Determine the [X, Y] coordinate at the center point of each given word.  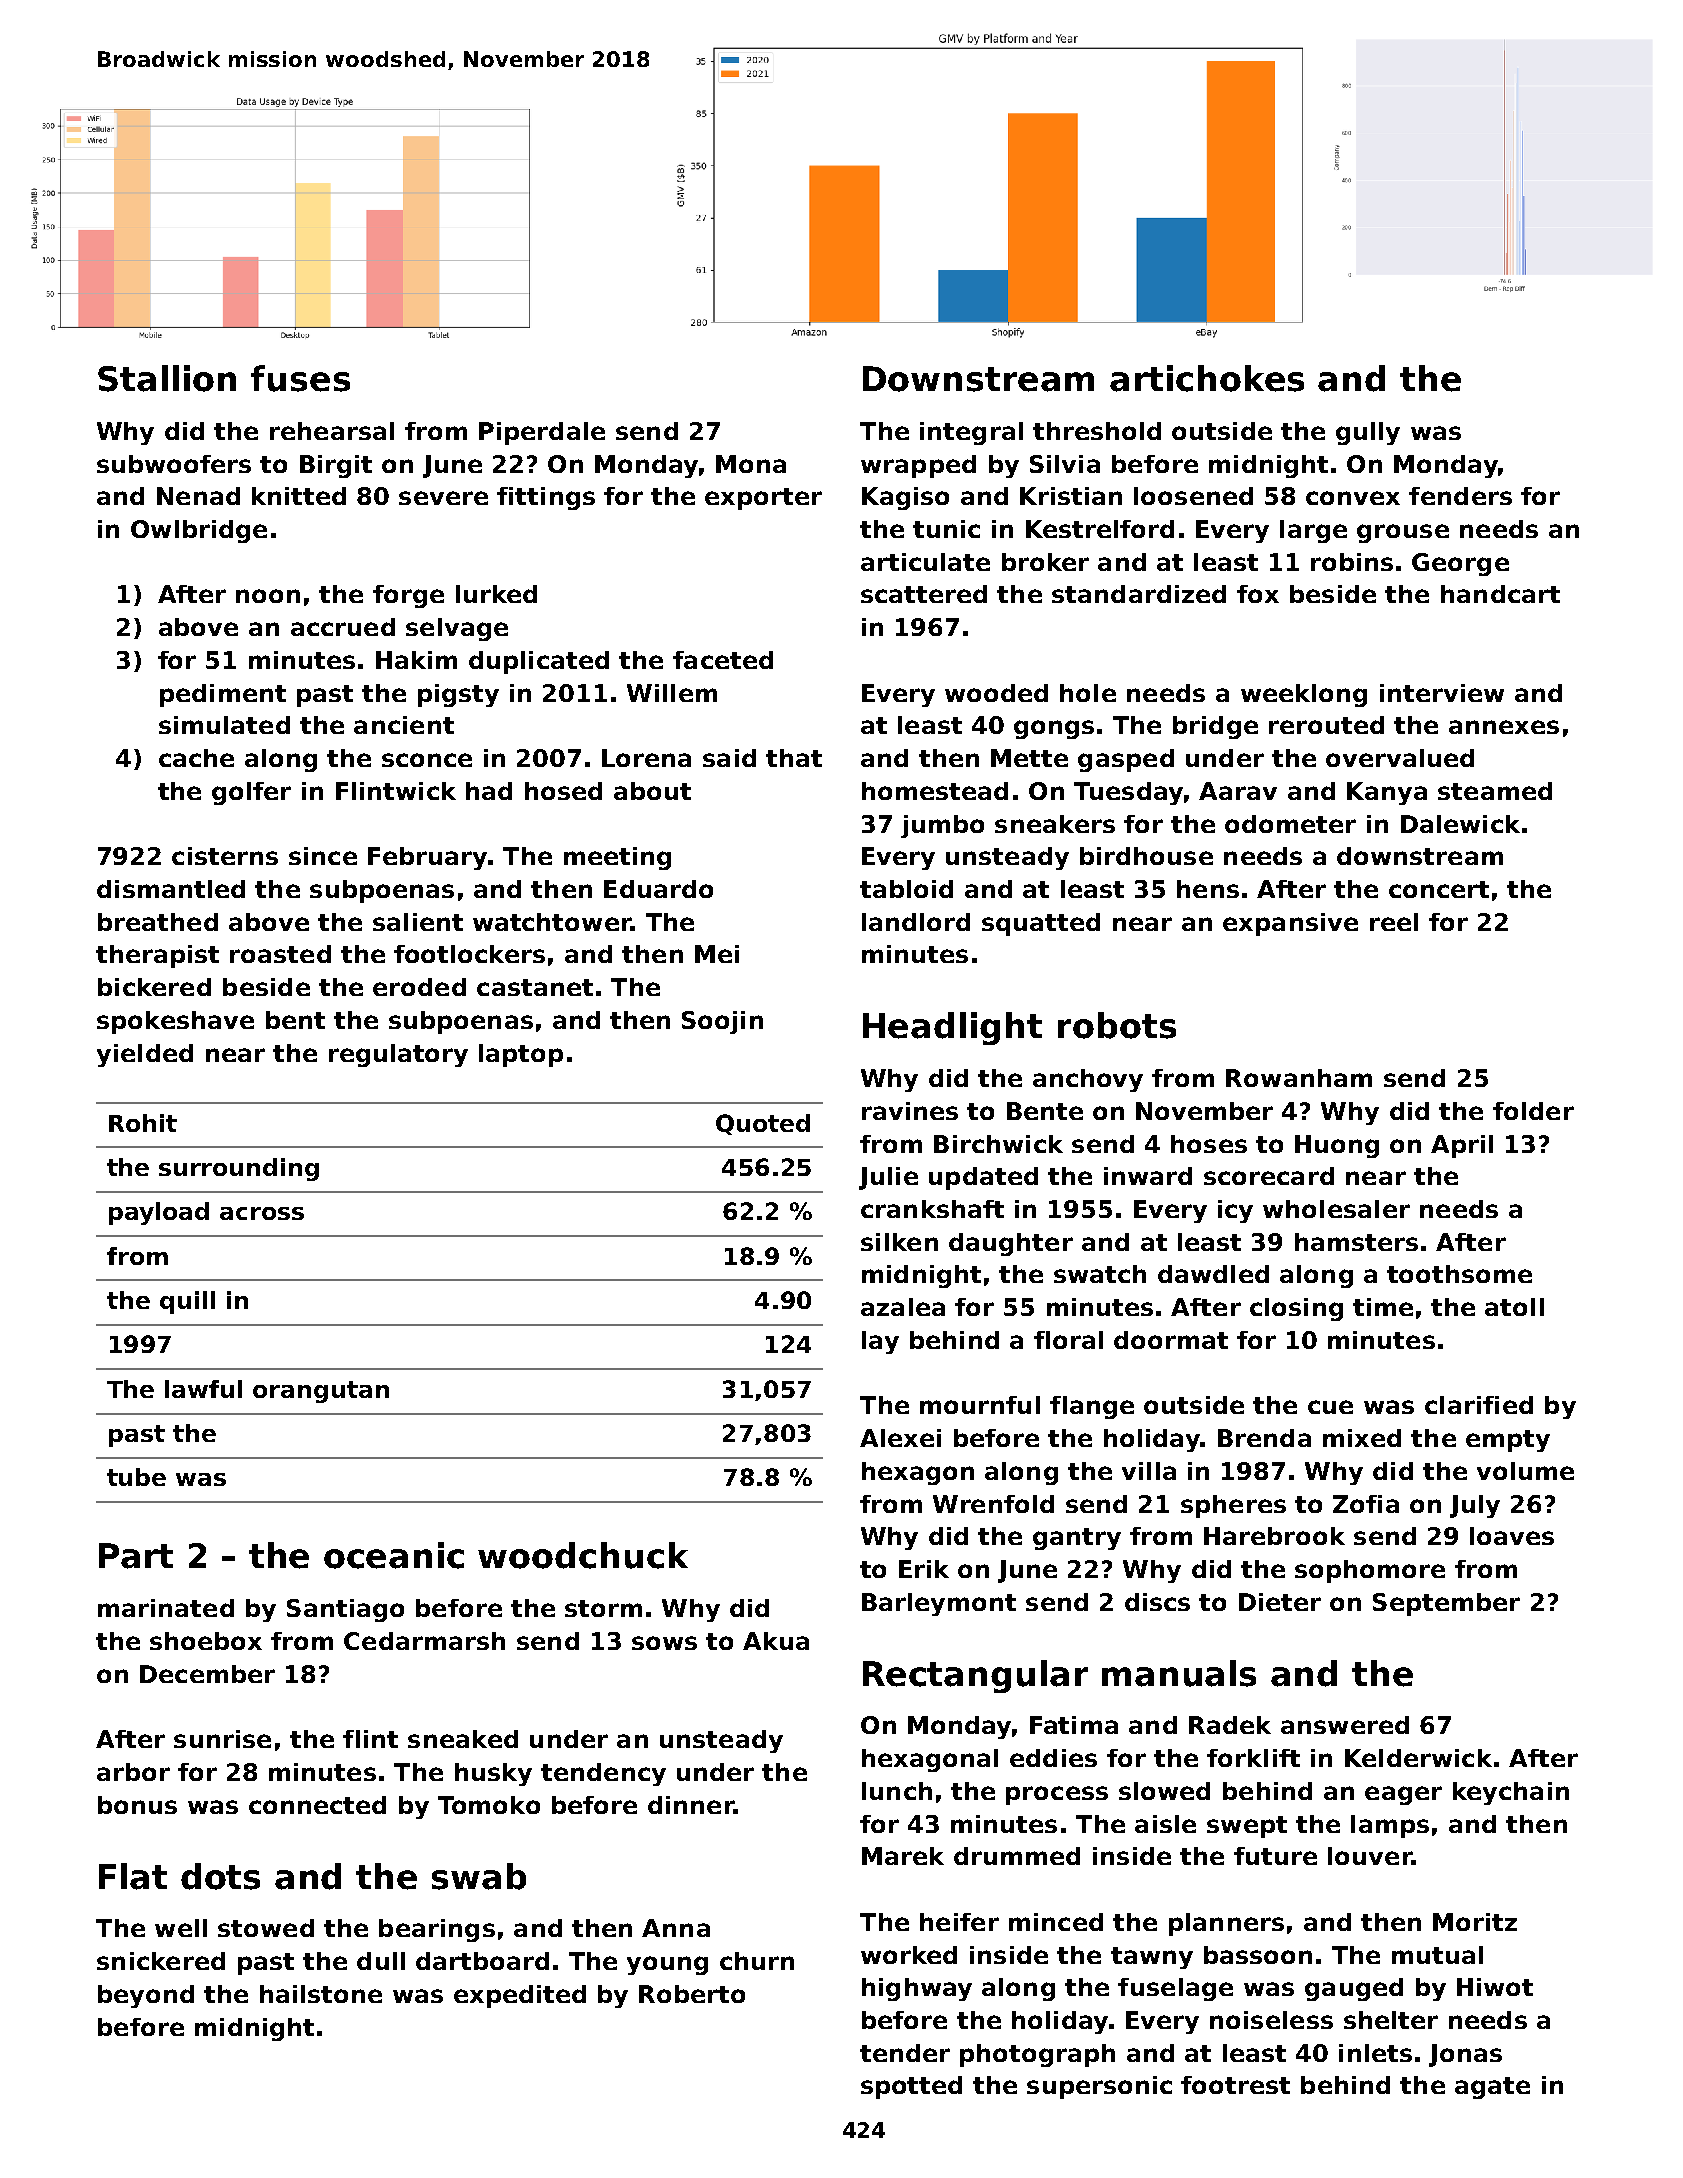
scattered [924, 594]
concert [1439, 889]
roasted [280, 954]
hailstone [321, 1994]
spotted [911, 2087]
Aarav [1238, 791]
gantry [1077, 1539]
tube [136, 1477]
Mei [717, 954]
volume [1525, 1471]
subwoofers [174, 464]
